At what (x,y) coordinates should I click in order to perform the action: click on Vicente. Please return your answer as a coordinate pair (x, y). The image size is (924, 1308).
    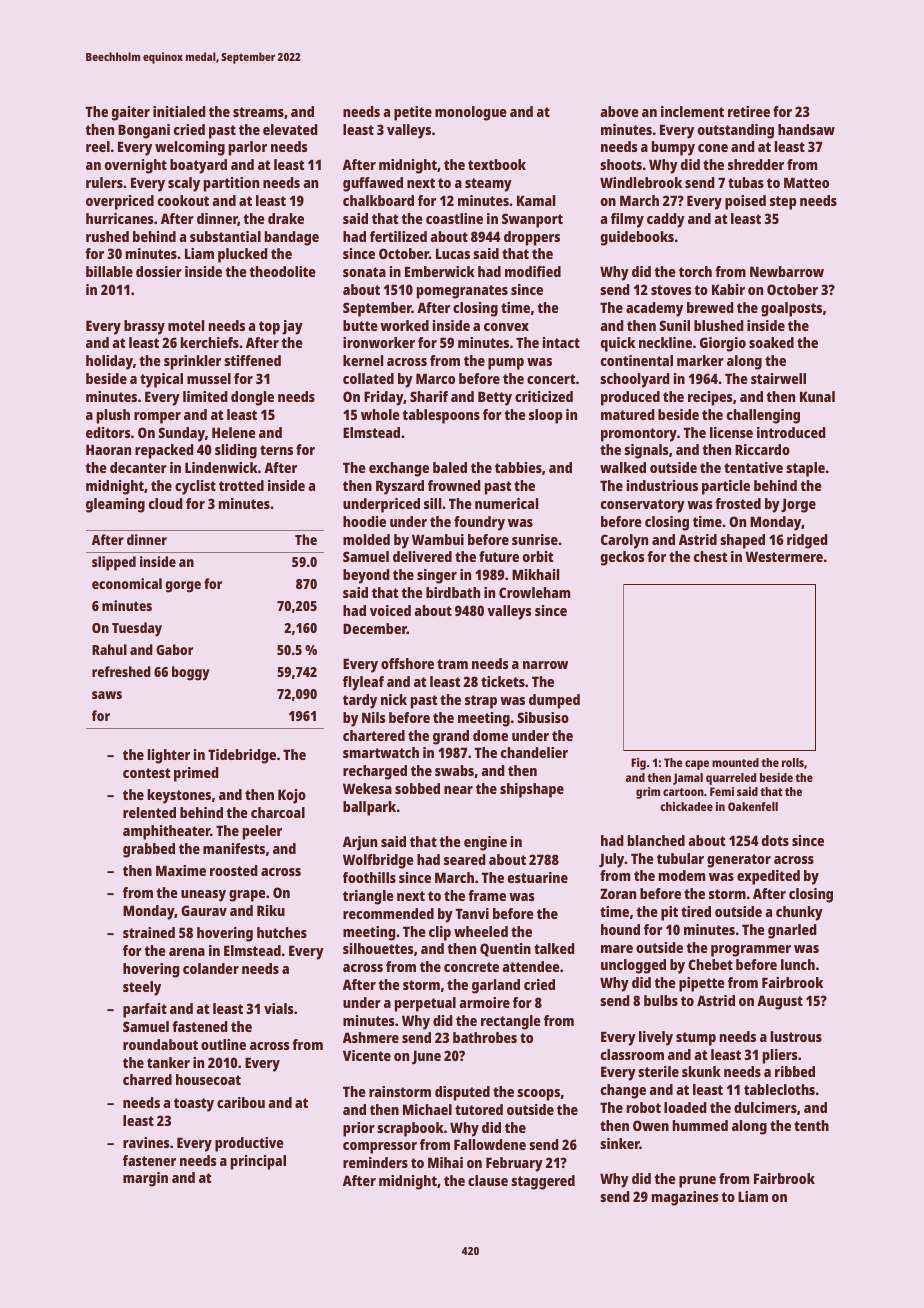
    Looking at the image, I should click on (367, 1055).
